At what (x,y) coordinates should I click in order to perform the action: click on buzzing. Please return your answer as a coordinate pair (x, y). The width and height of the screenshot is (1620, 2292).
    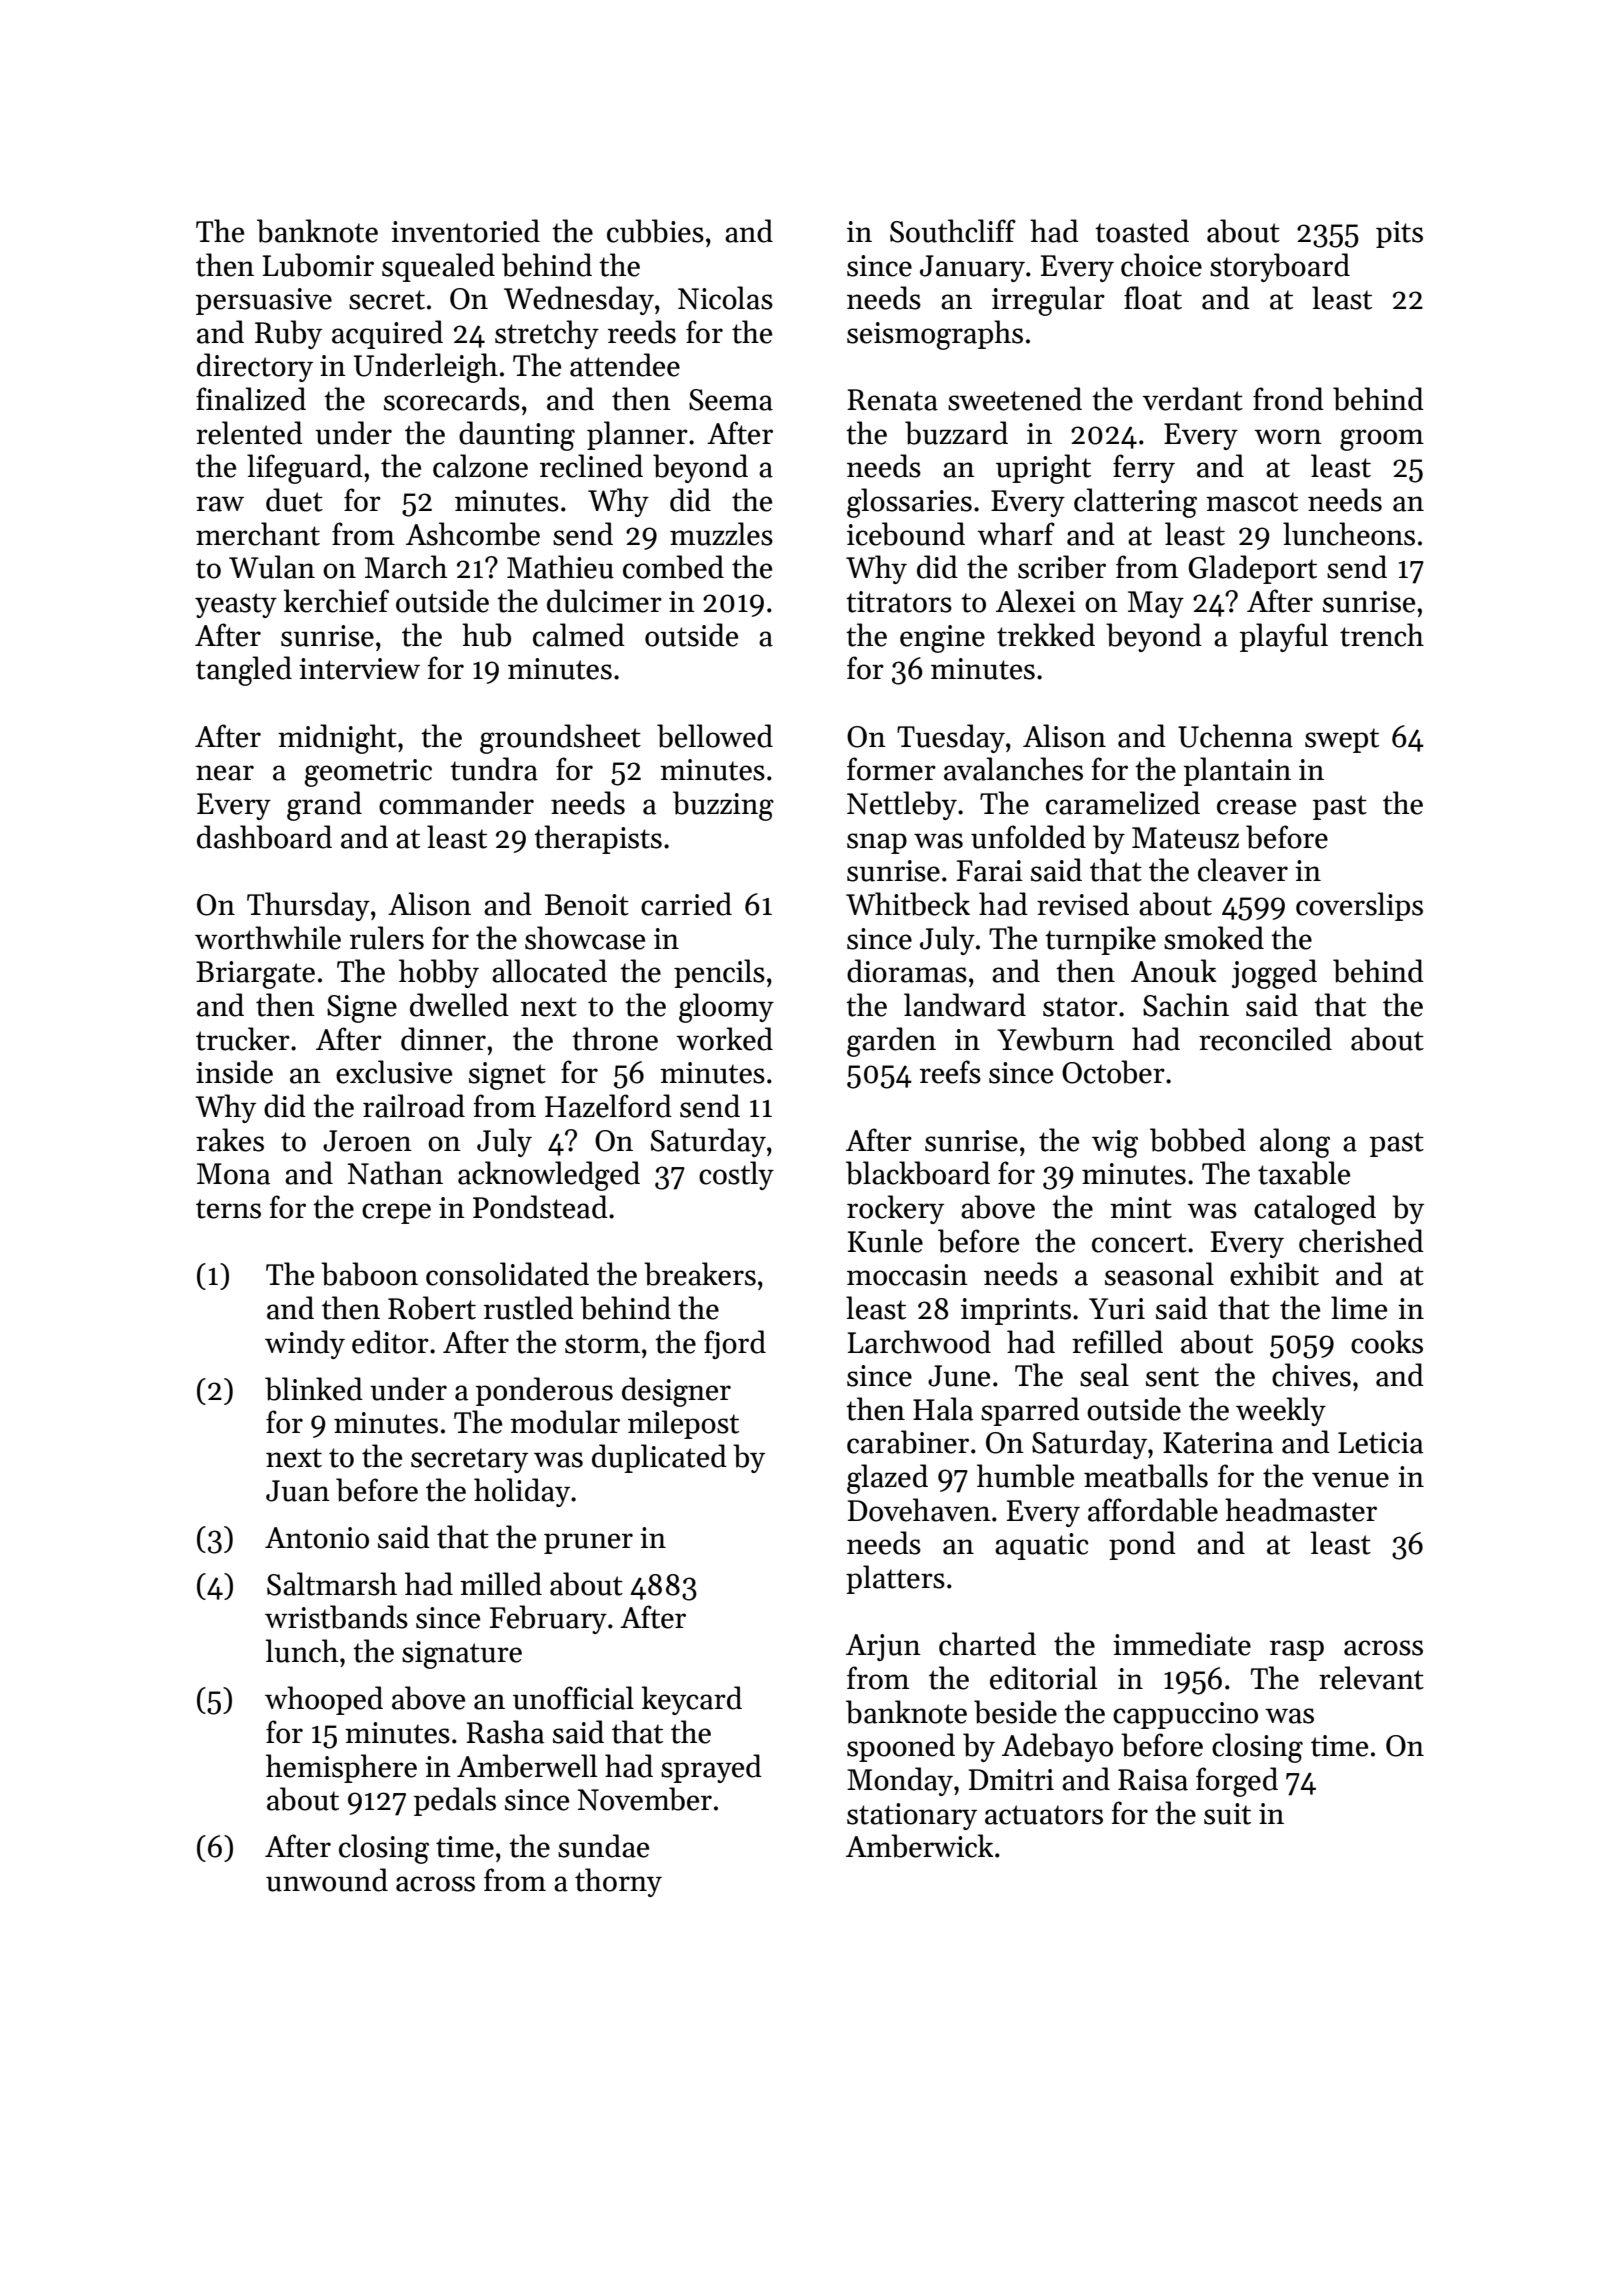
    Looking at the image, I should click on (723, 806).
